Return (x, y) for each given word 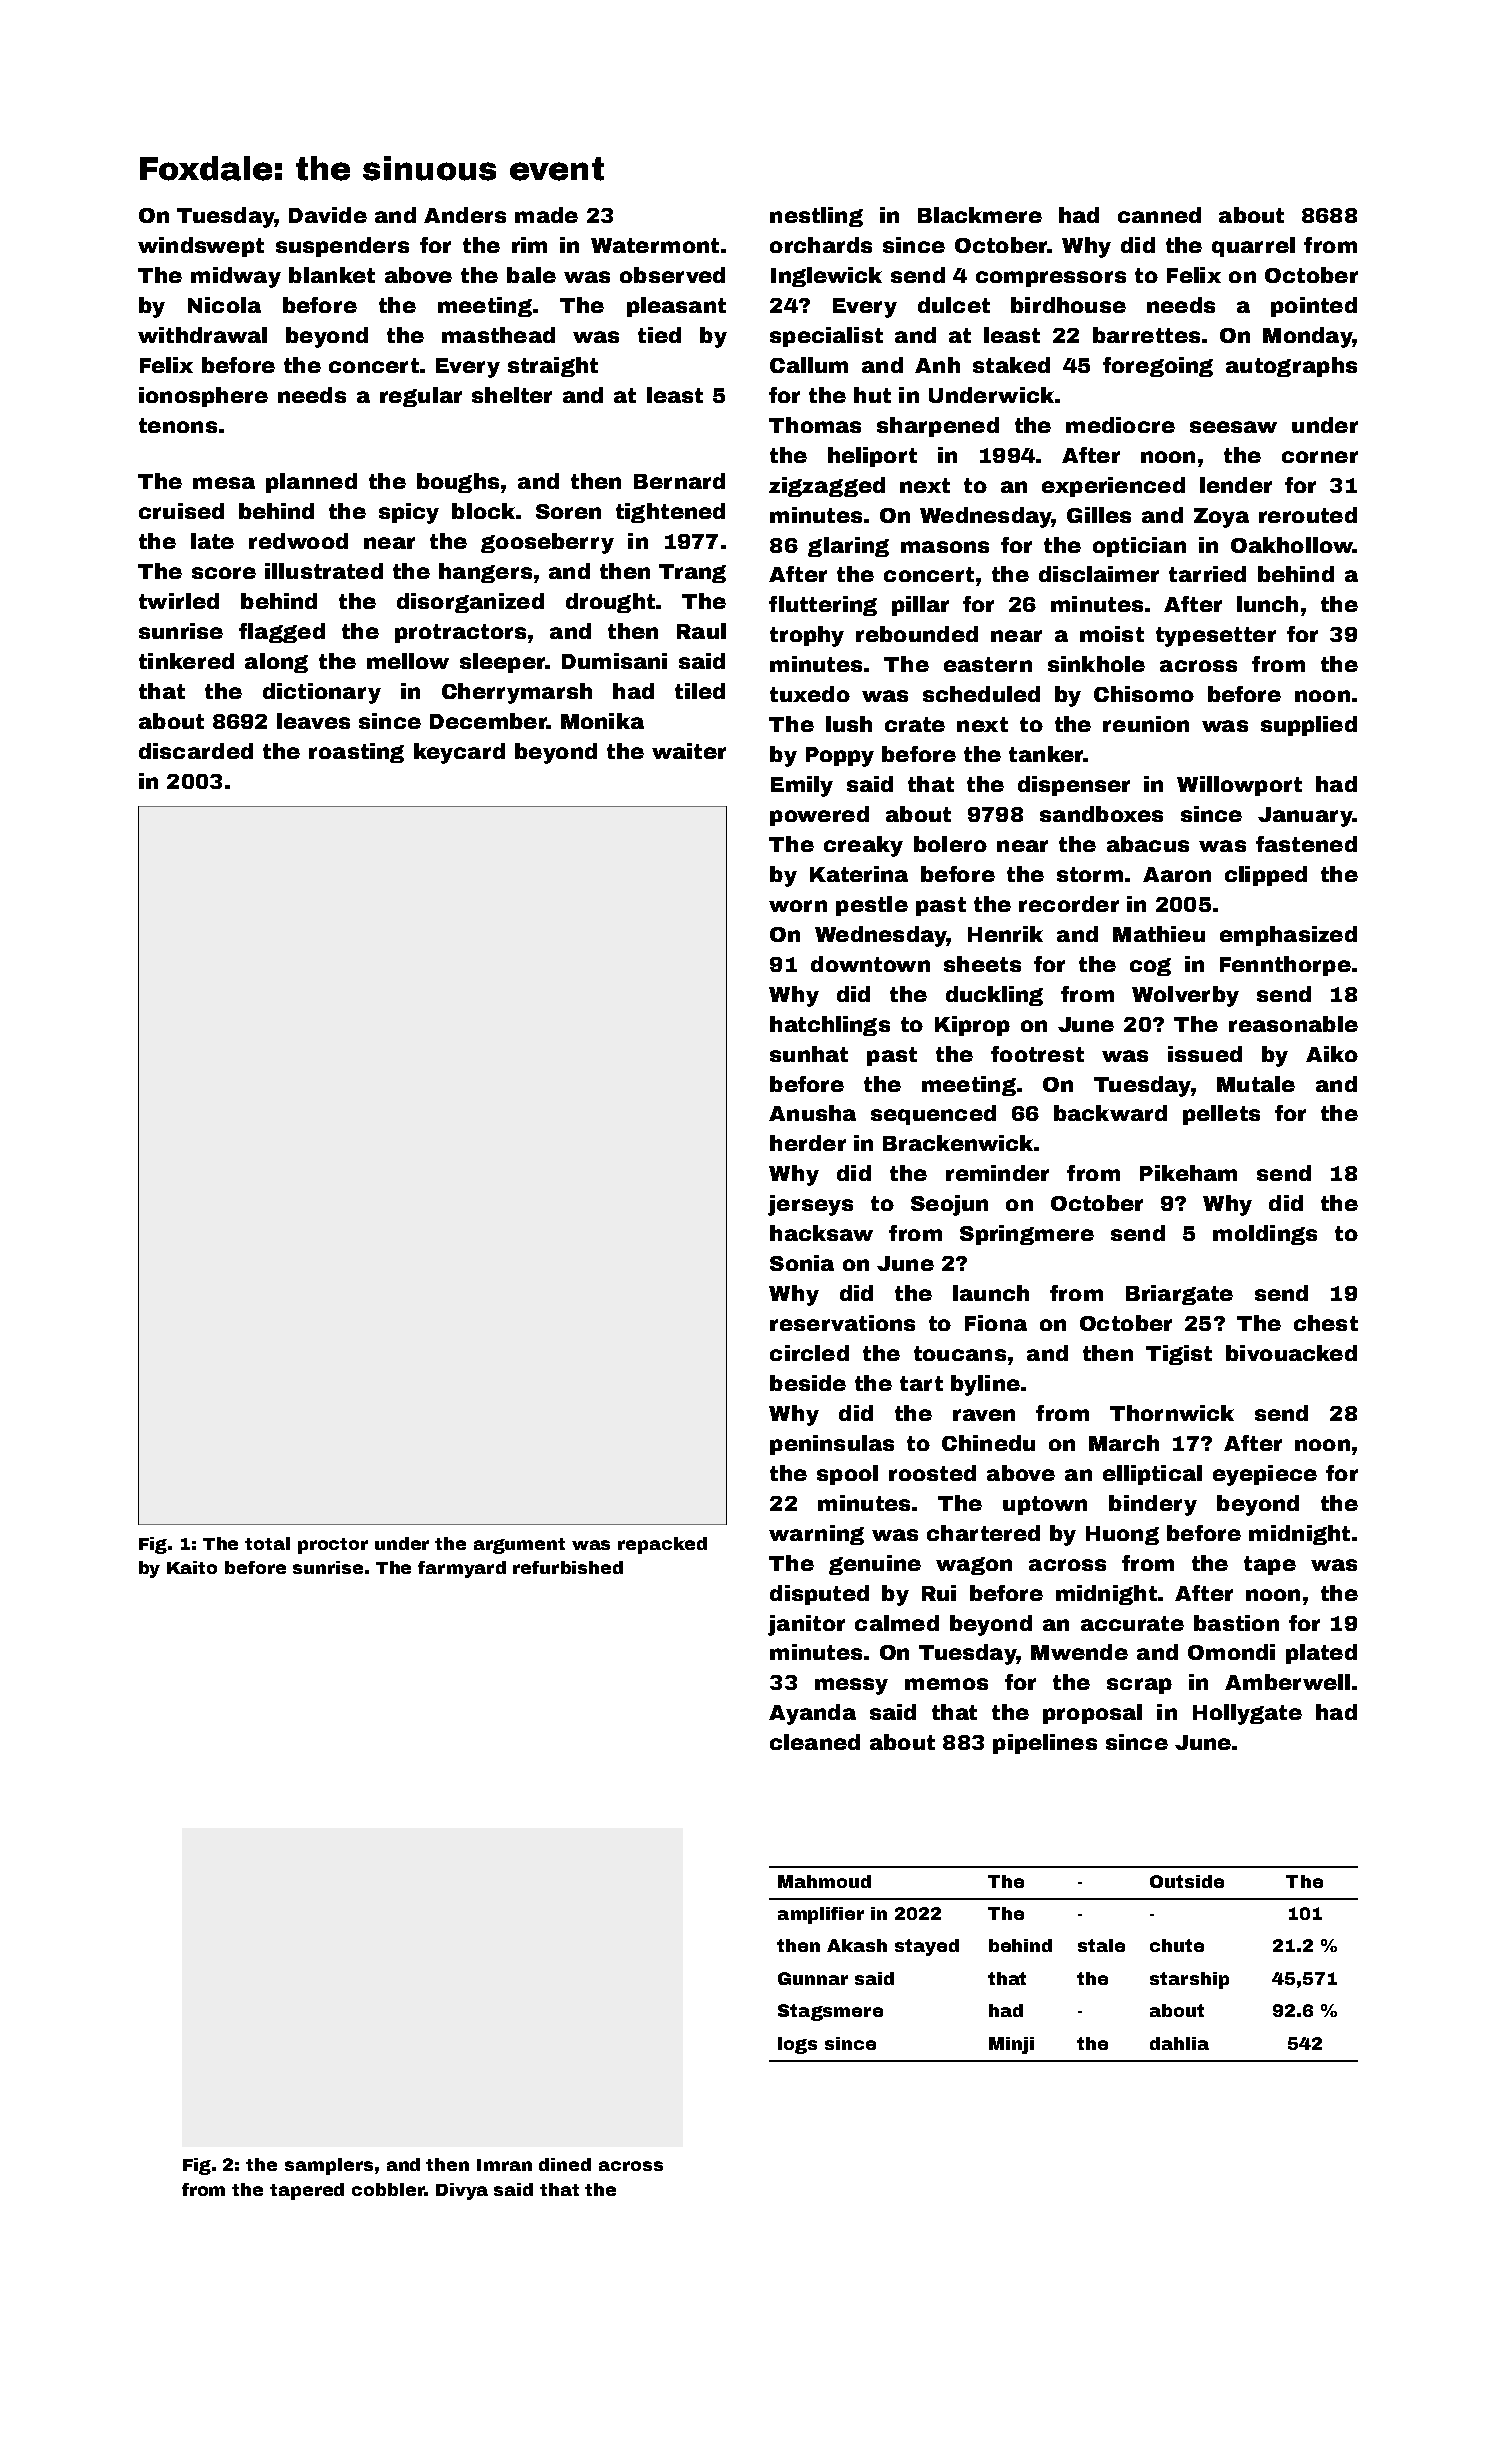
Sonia (802, 1263)
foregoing (1158, 367)
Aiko (1332, 1054)
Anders (465, 215)
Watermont (655, 245)
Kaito (192, 1567)
